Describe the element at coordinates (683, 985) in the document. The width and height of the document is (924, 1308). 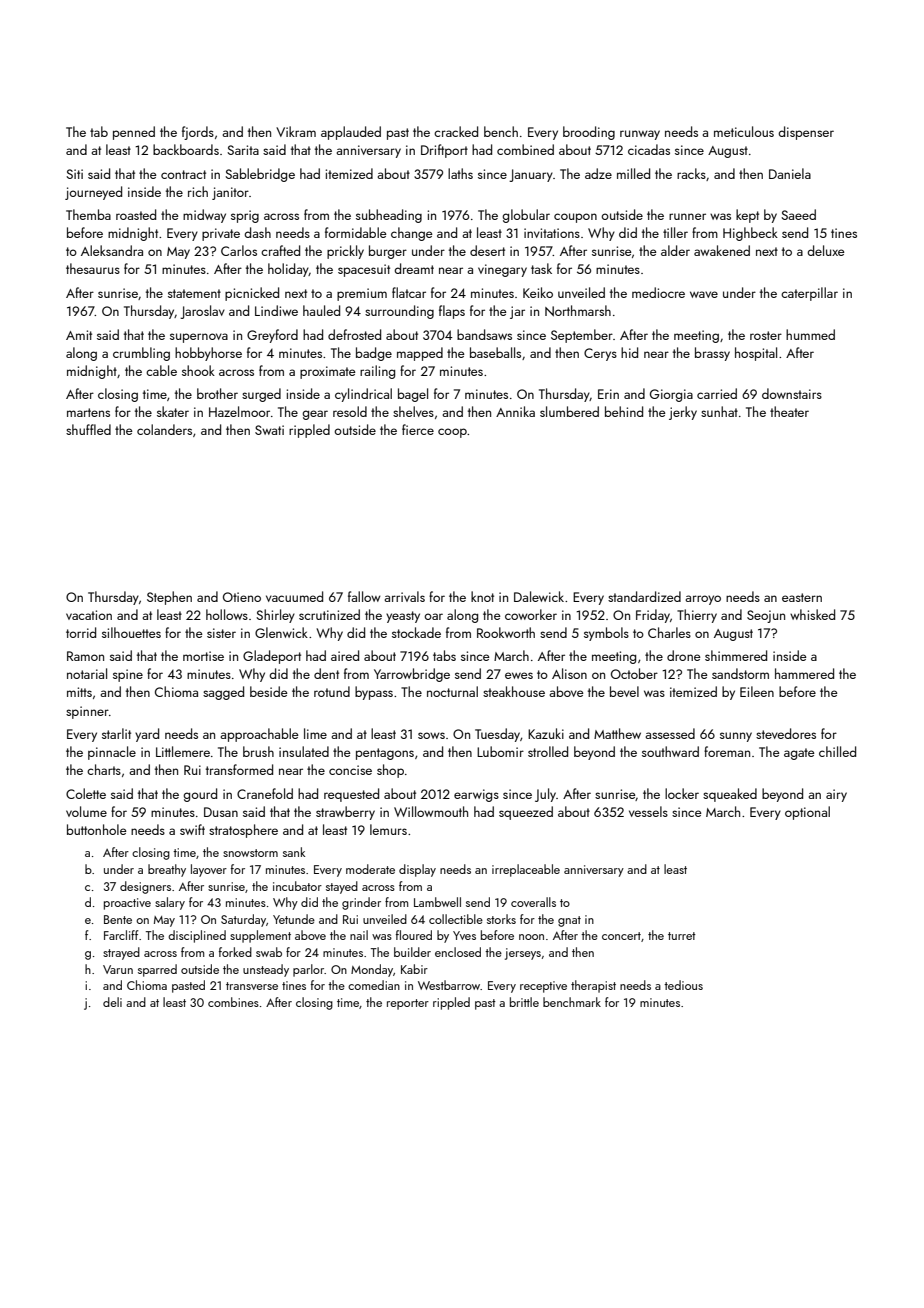
I see `tedious` at that location.
